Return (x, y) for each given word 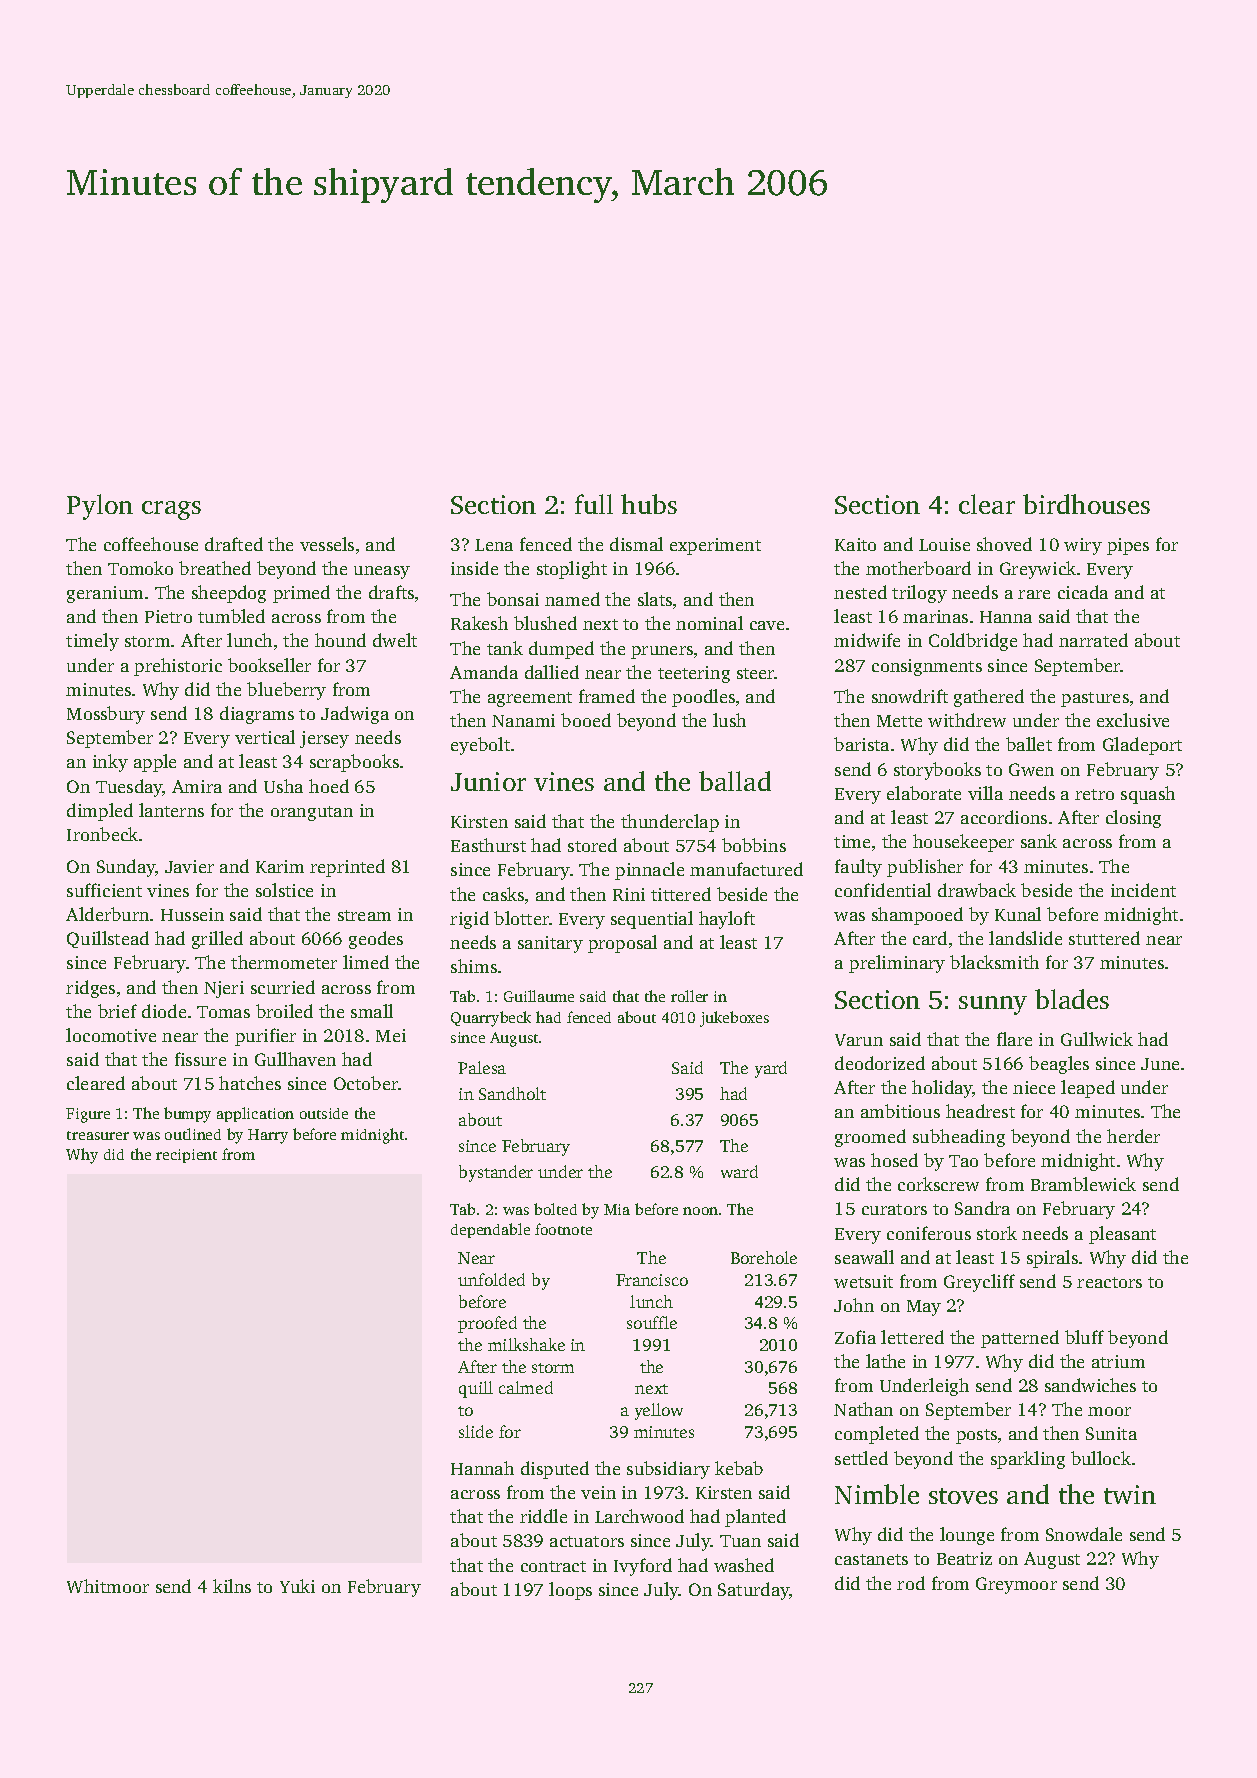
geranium (105, 594)
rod (911, 1583)
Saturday (753, 1591)
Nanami (523, 720)
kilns (232, 1586)
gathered (989, 698)
